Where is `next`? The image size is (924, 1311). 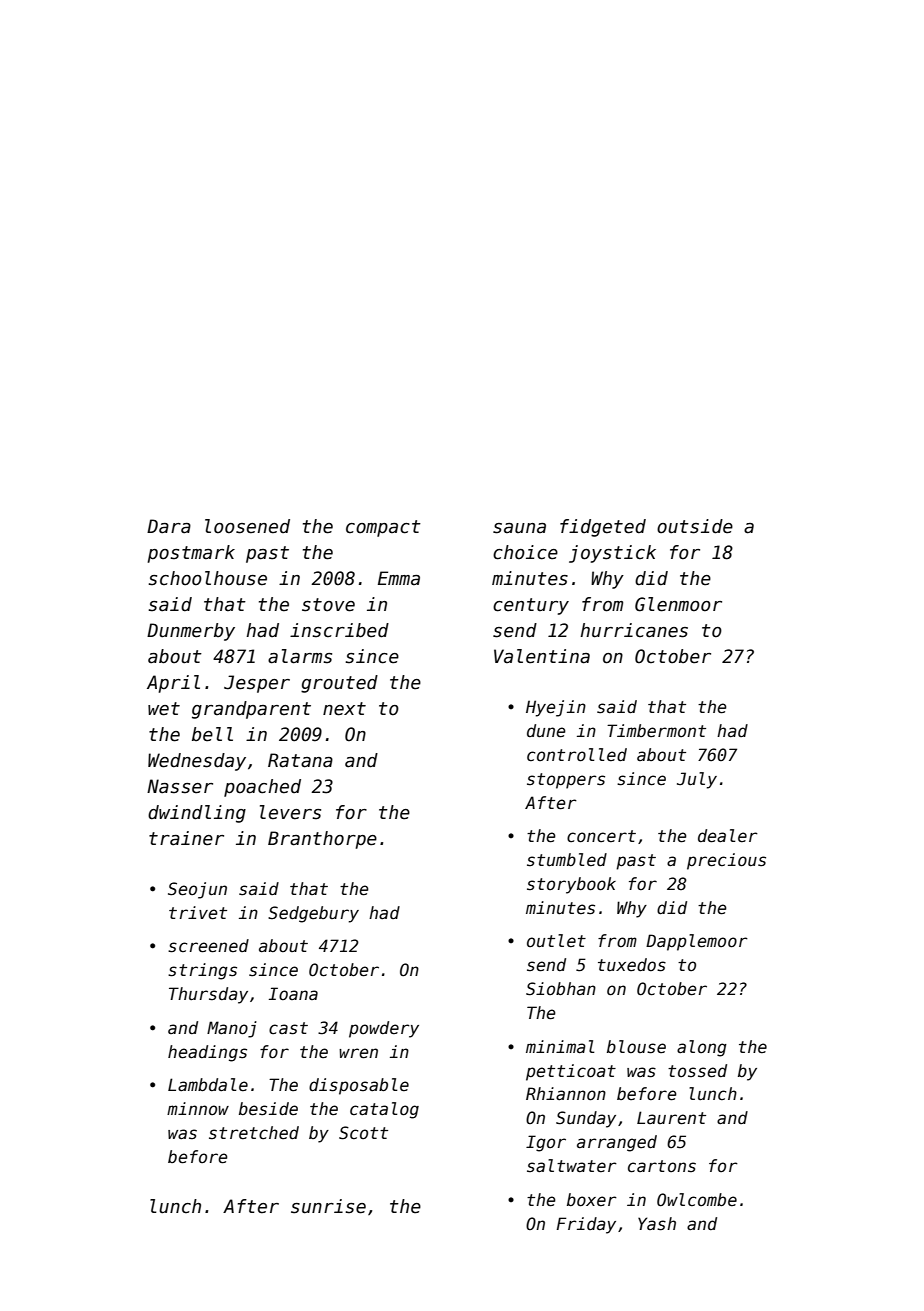 next is located at coordinates (344, 709).
